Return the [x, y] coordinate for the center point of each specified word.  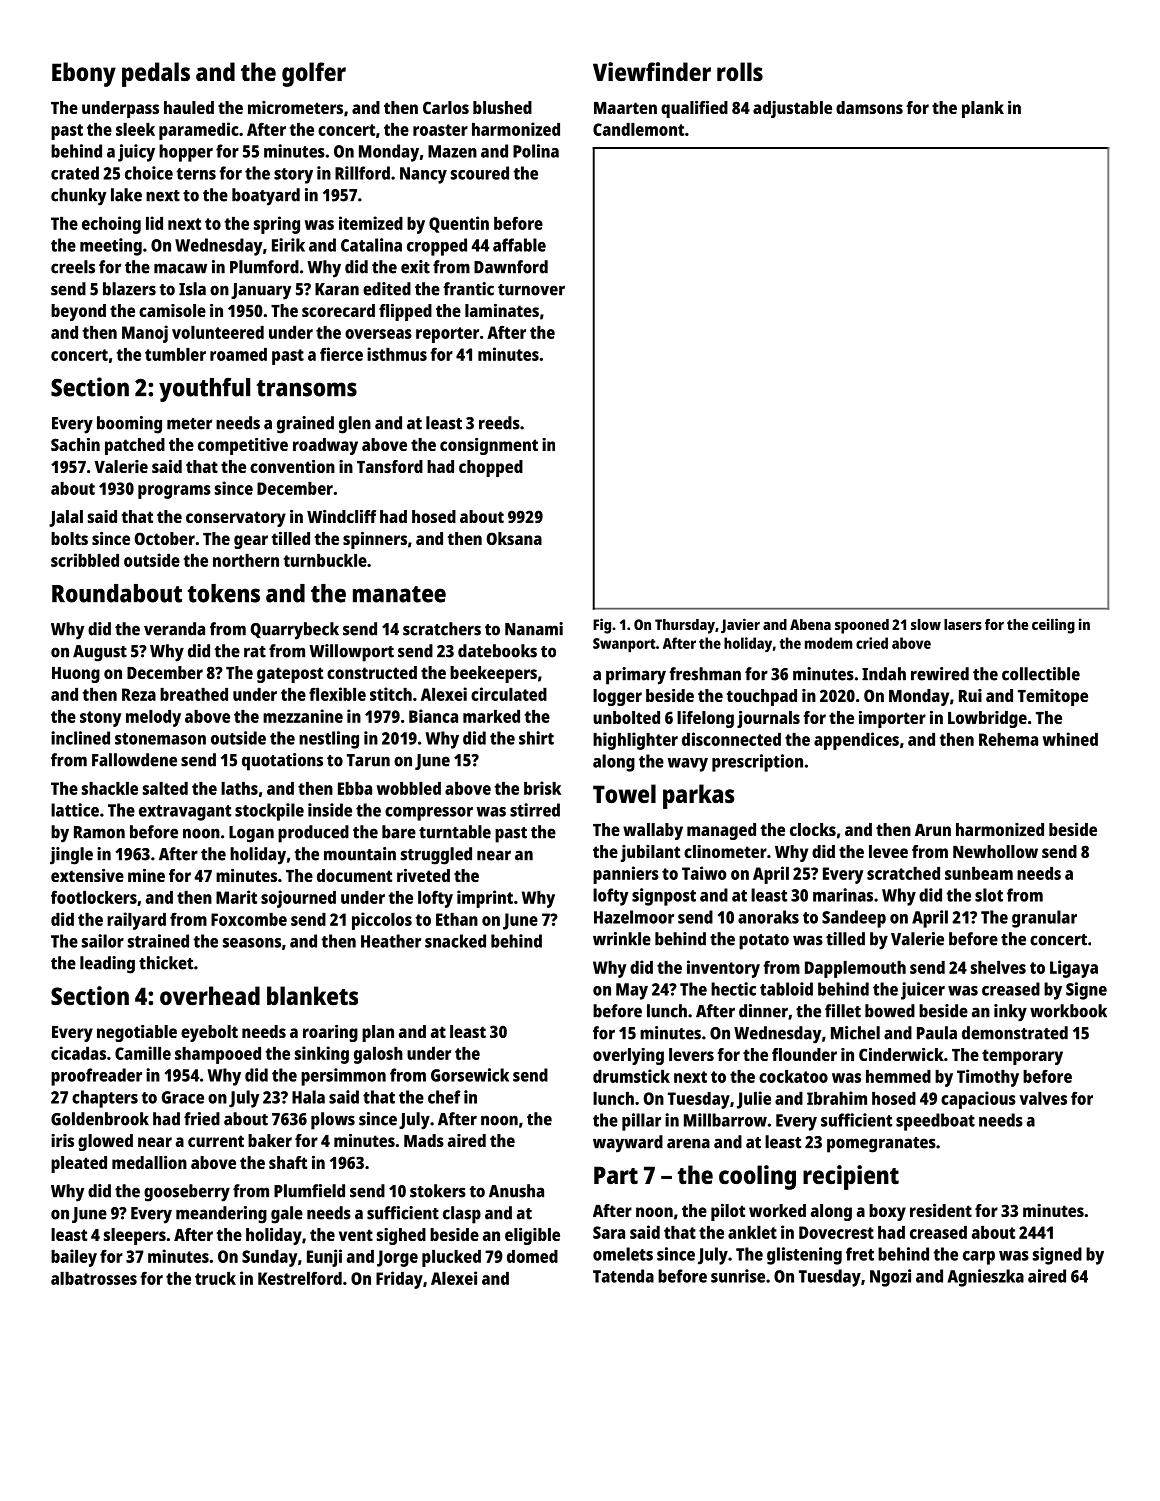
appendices [856, 741]
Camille [143, 1053]
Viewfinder [652, 71]
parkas [698, 796]
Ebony [84, 74]
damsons [869, 107]
